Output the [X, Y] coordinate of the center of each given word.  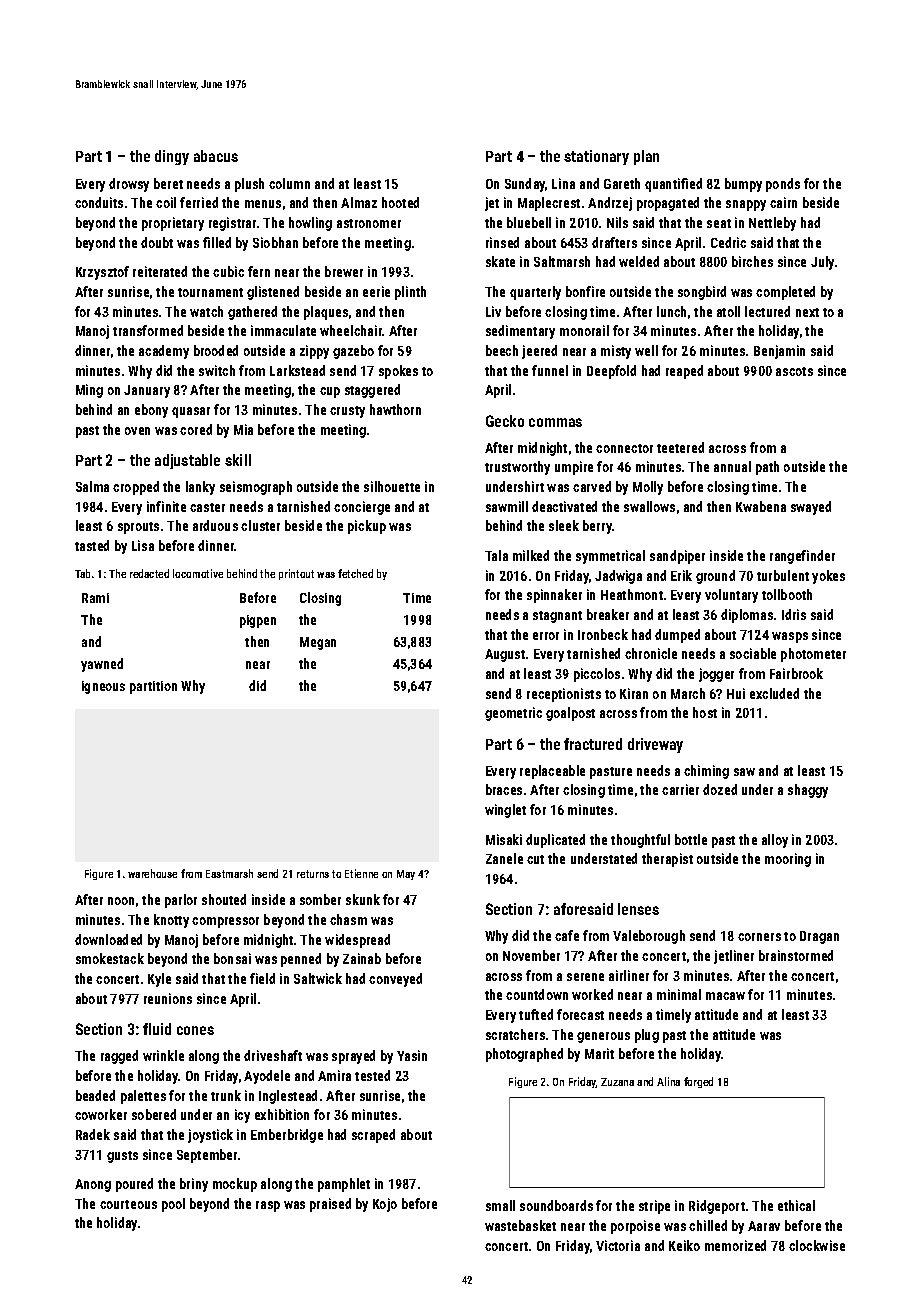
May [406, 875]
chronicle [651, 653]
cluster [260, 525]
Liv [493, 311]
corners [759, 937]
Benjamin [779, 352]
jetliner [734, 957]
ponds [783, 185]
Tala [496, 555]
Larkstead [297, 370]
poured [134, 1185]
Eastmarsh [229, 873]
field [262, 978]
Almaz [359, 202]
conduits [99, 202]
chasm [348, 919]
